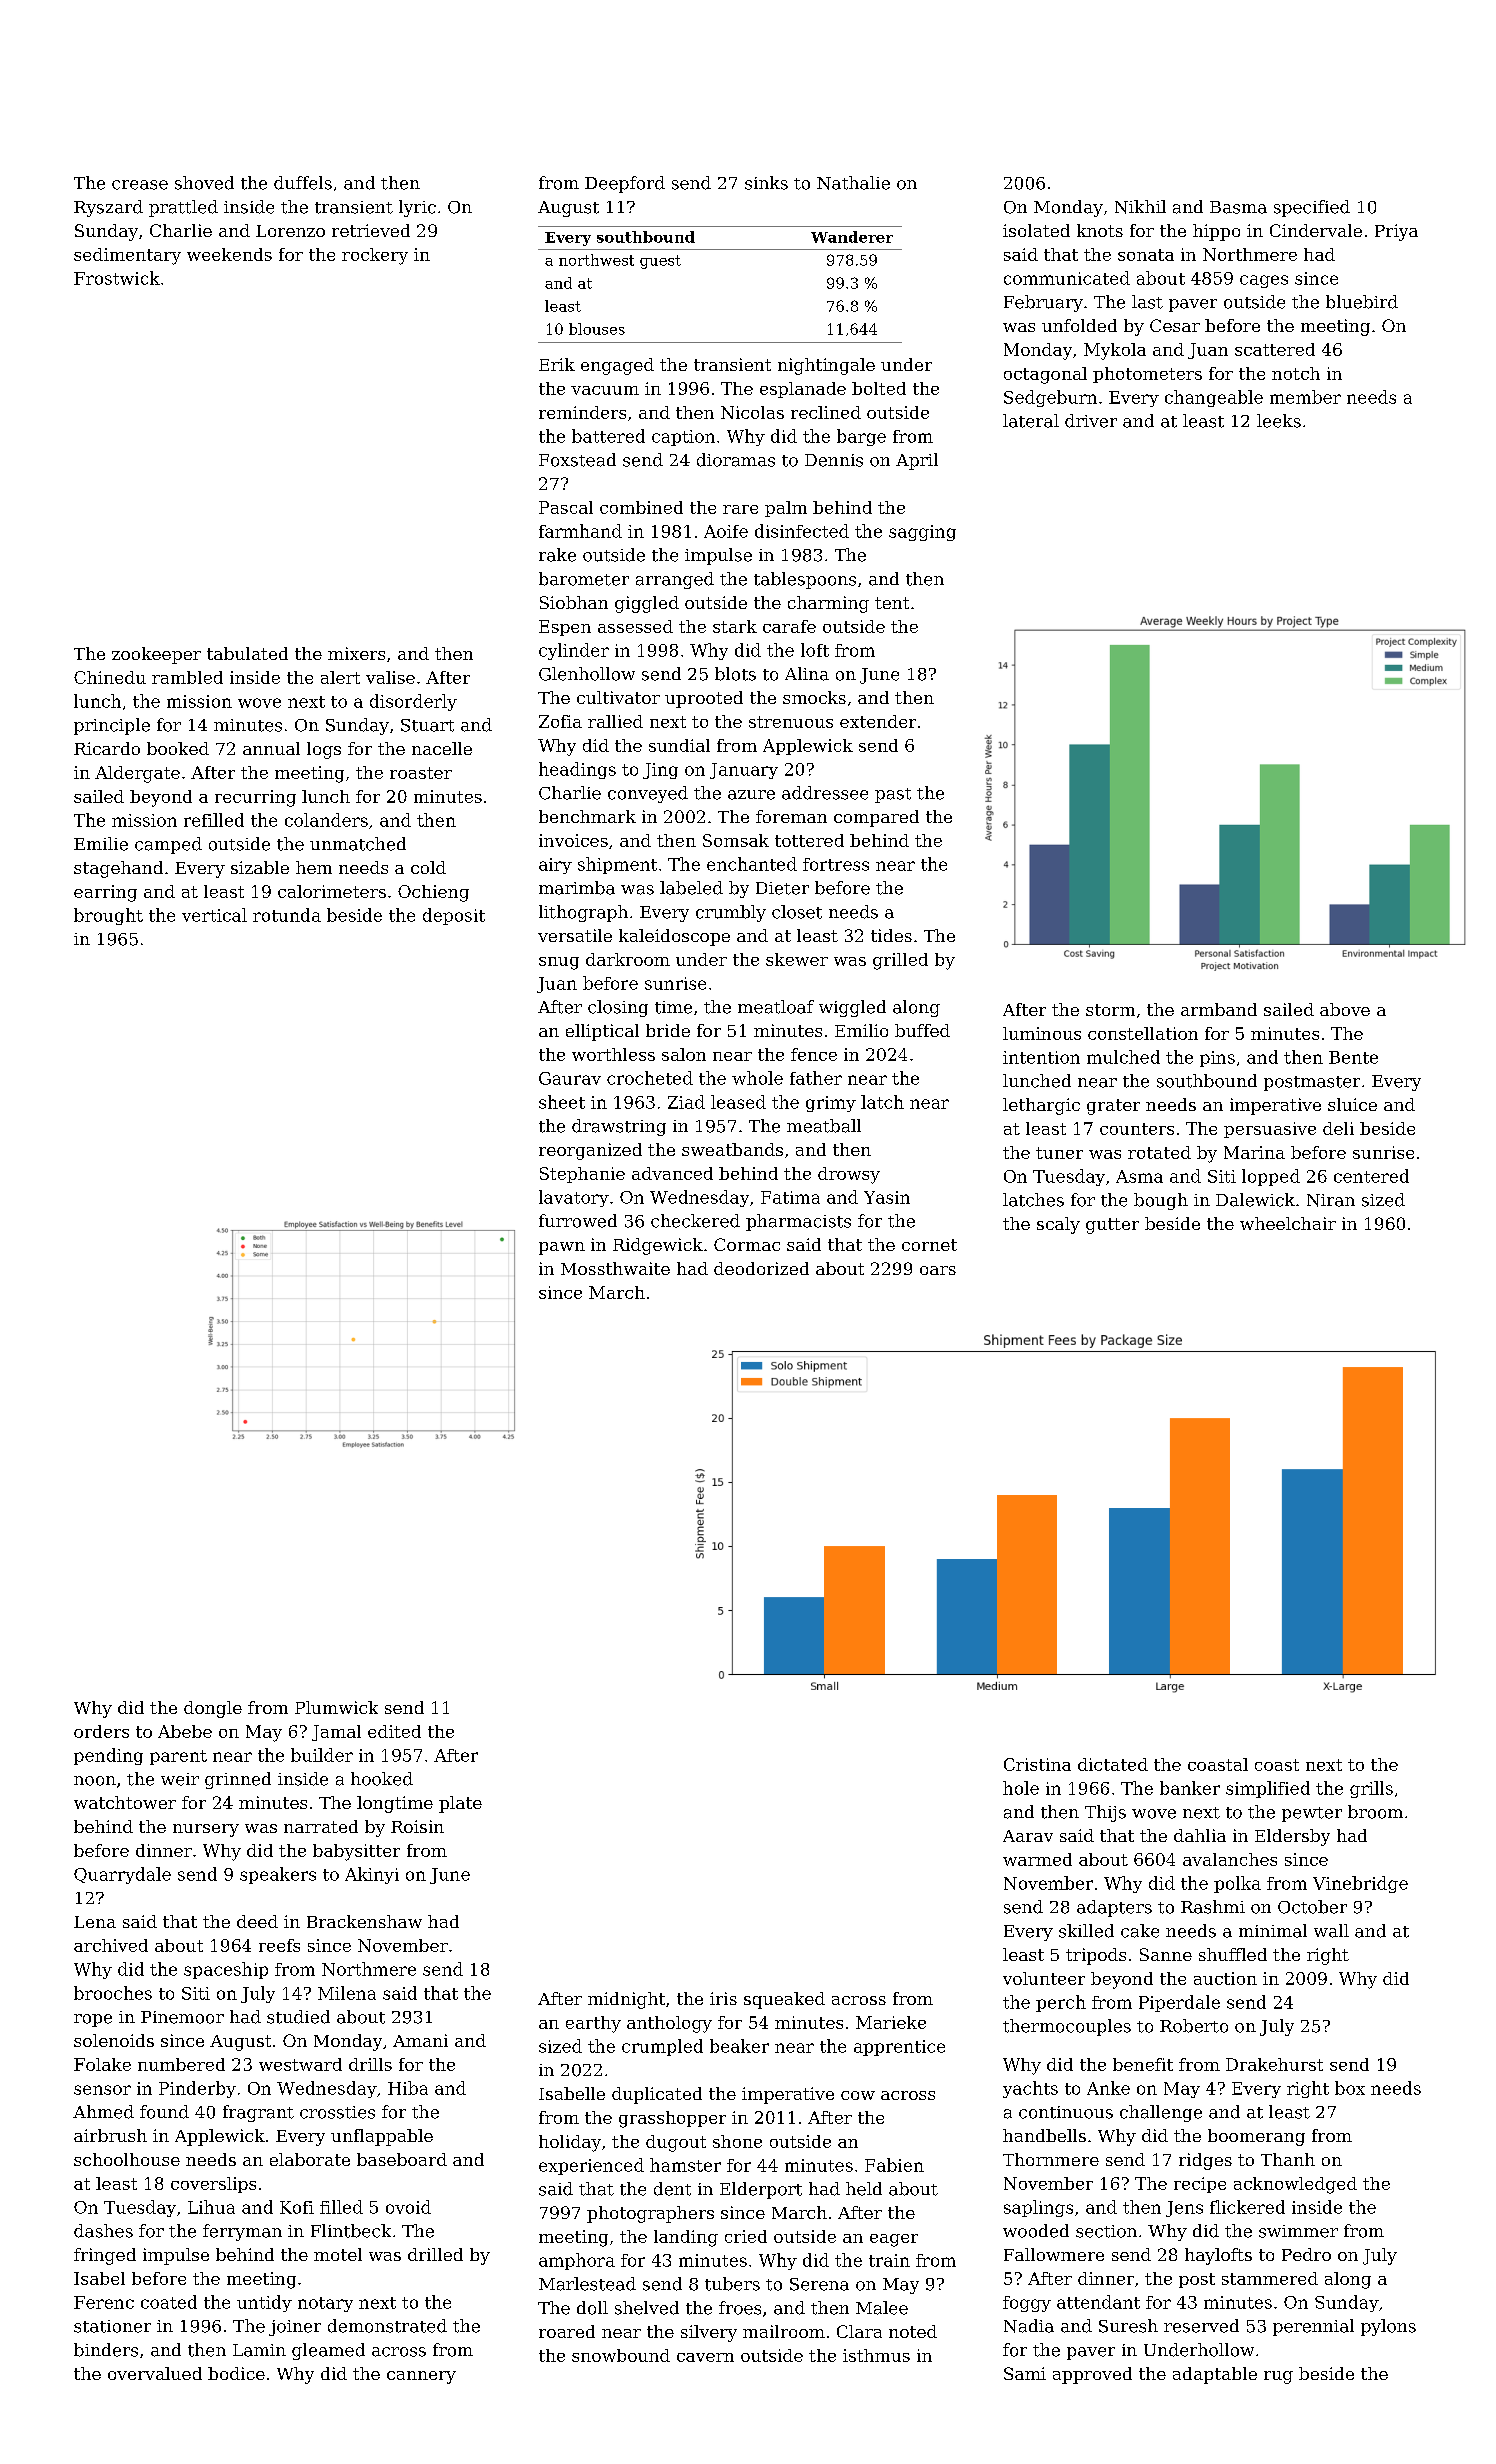 This document has height=2464, width=1496. I want to click on duffels, so click(303, 183).
